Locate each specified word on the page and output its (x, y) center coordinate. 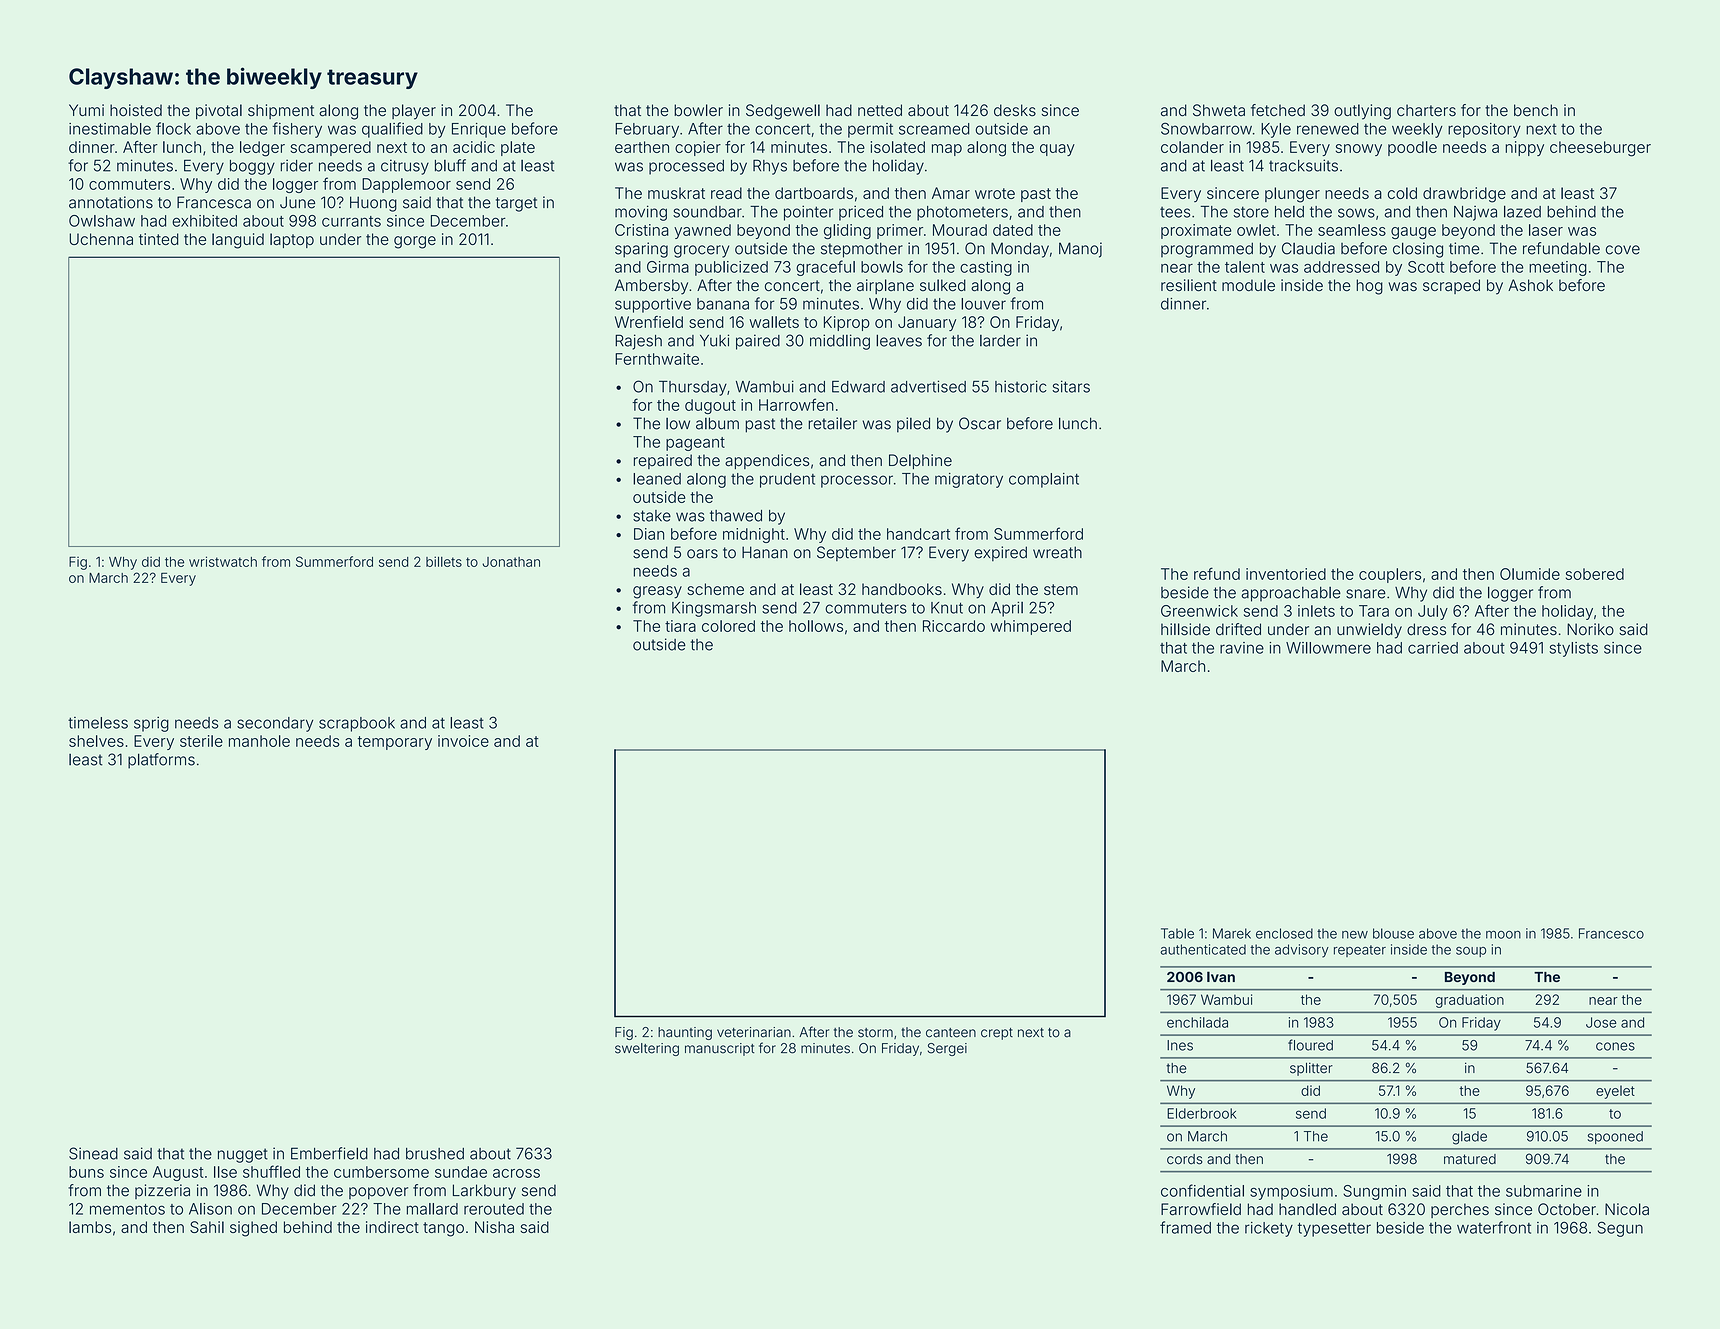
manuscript (719, 1049)
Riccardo (954, 626)
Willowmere (1328, 648)
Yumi (86, 110)
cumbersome (381, 1172)
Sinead (93, 1153)
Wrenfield (649, 322)
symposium (1291, 1192)
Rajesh (638, 342)
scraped (1451, 286)
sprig (151, 724)
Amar (951, 193)
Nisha (494, 1227)
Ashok (1530, 285)
